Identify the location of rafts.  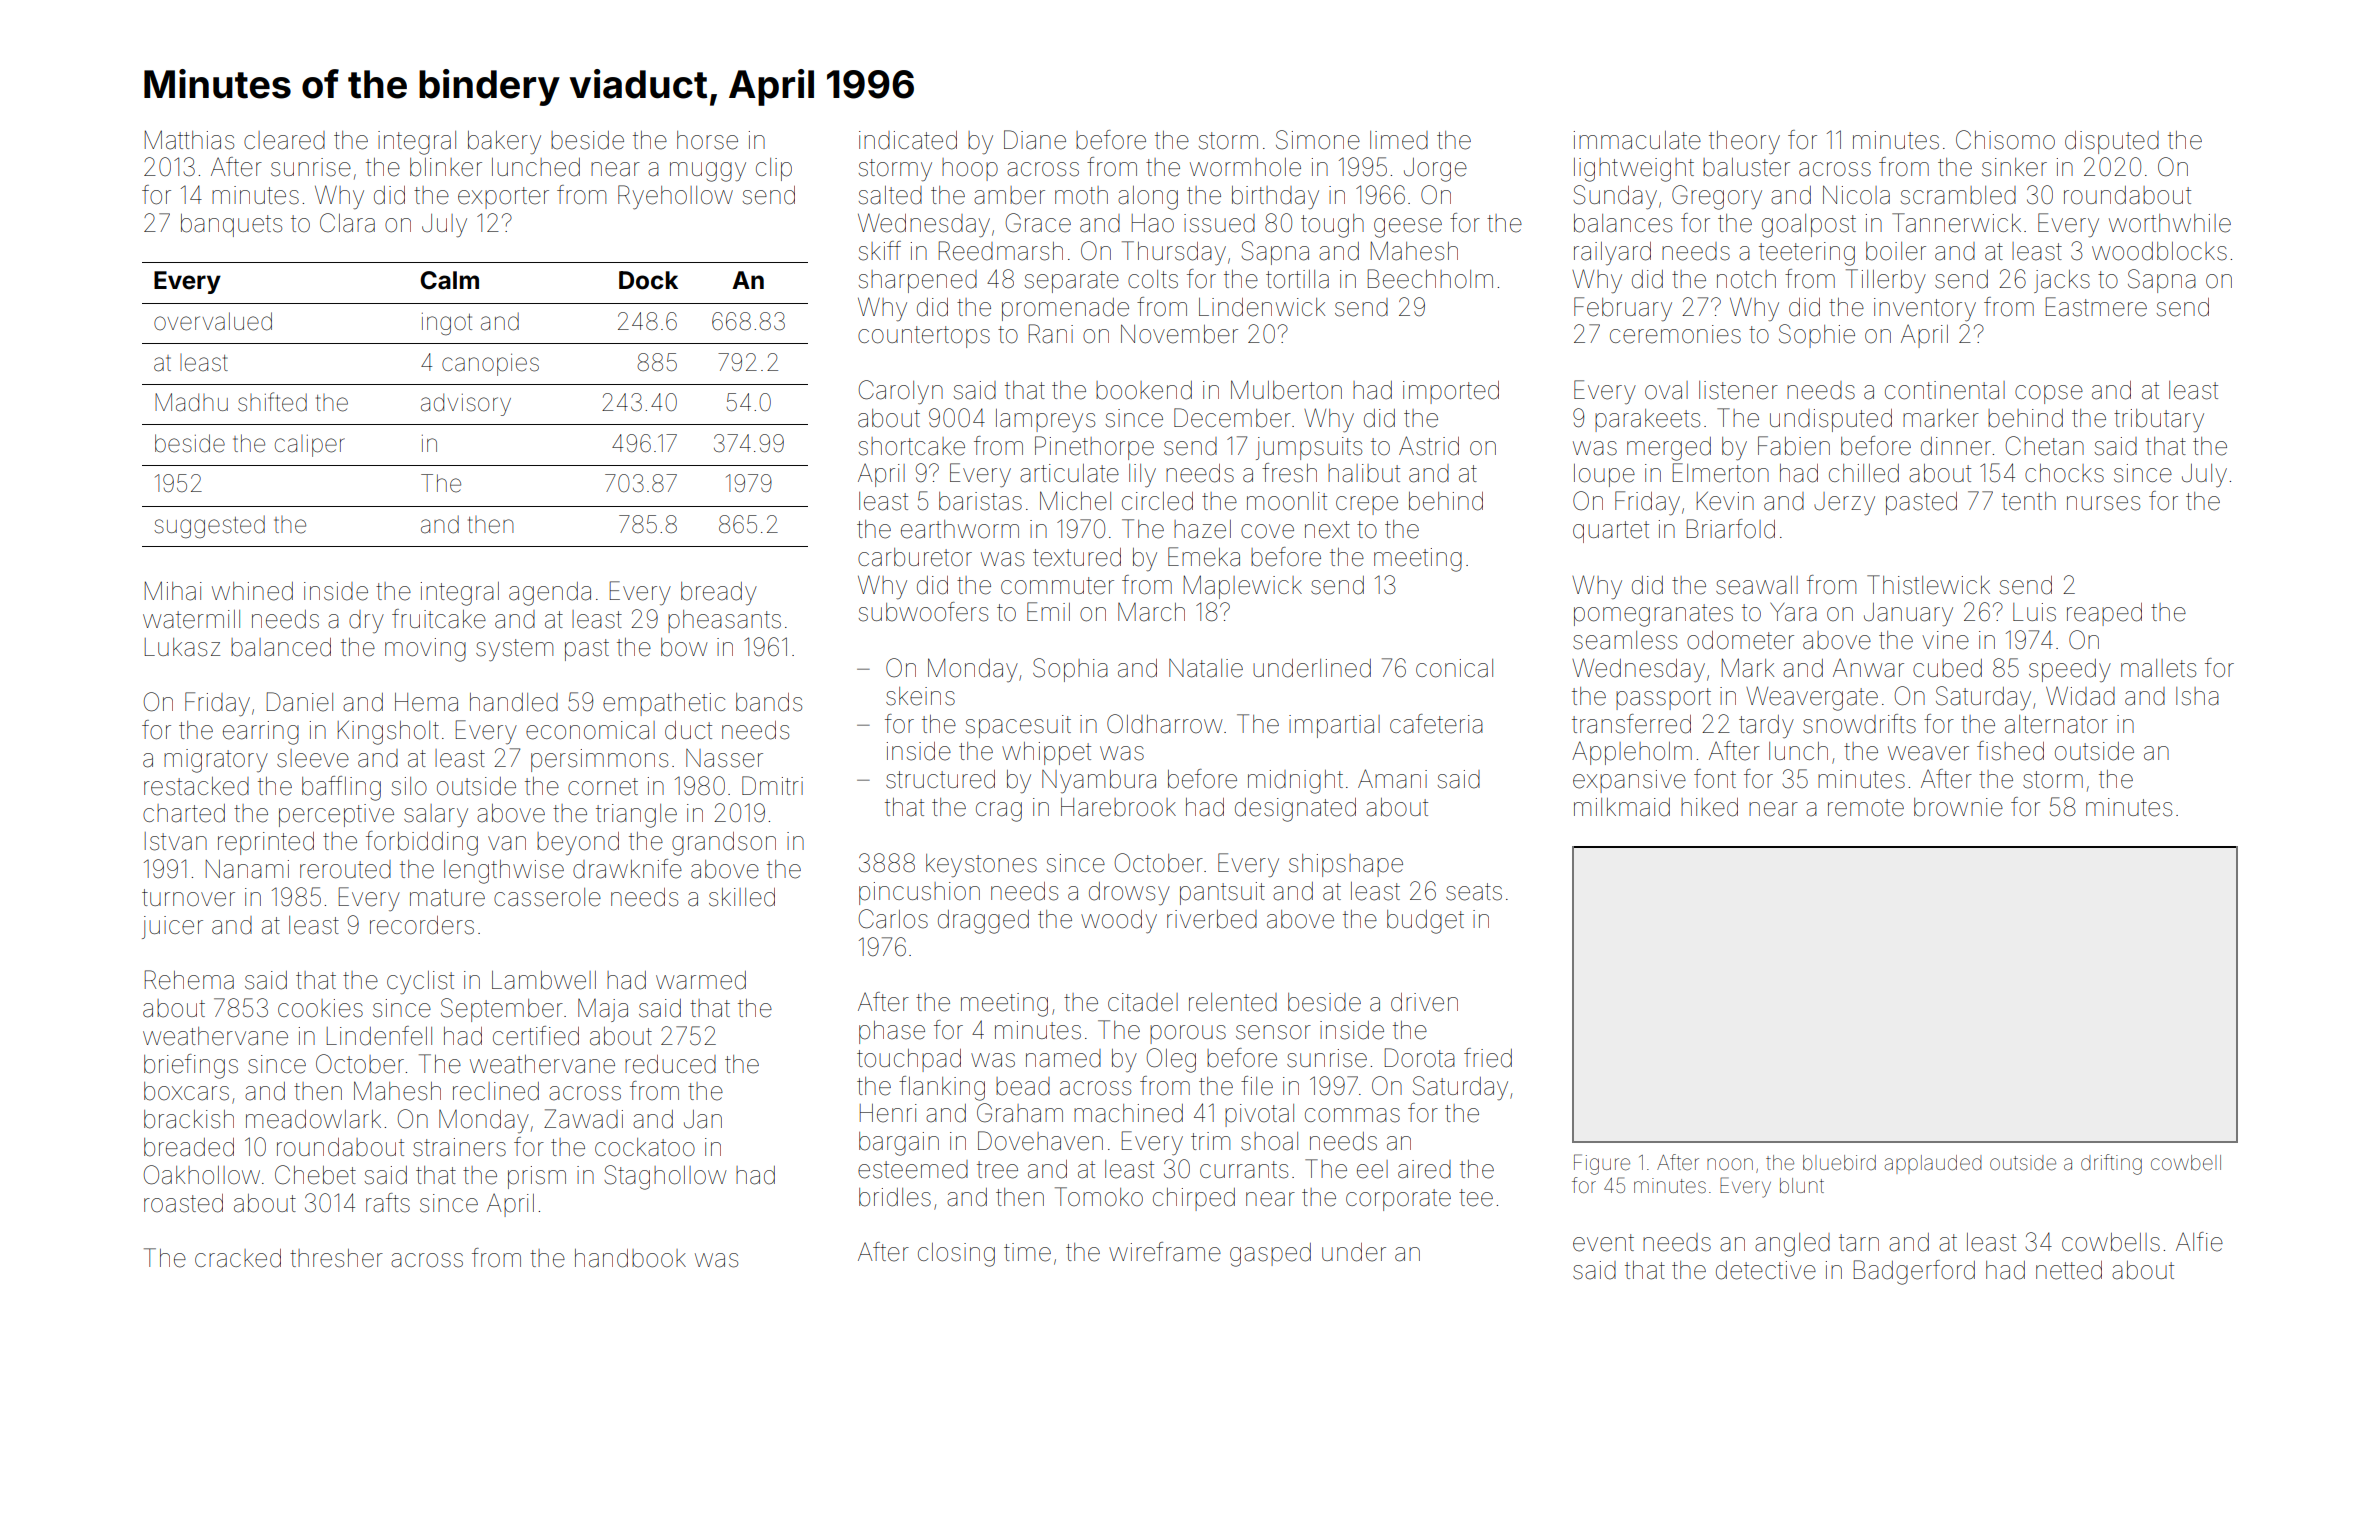
(388, 1203).
